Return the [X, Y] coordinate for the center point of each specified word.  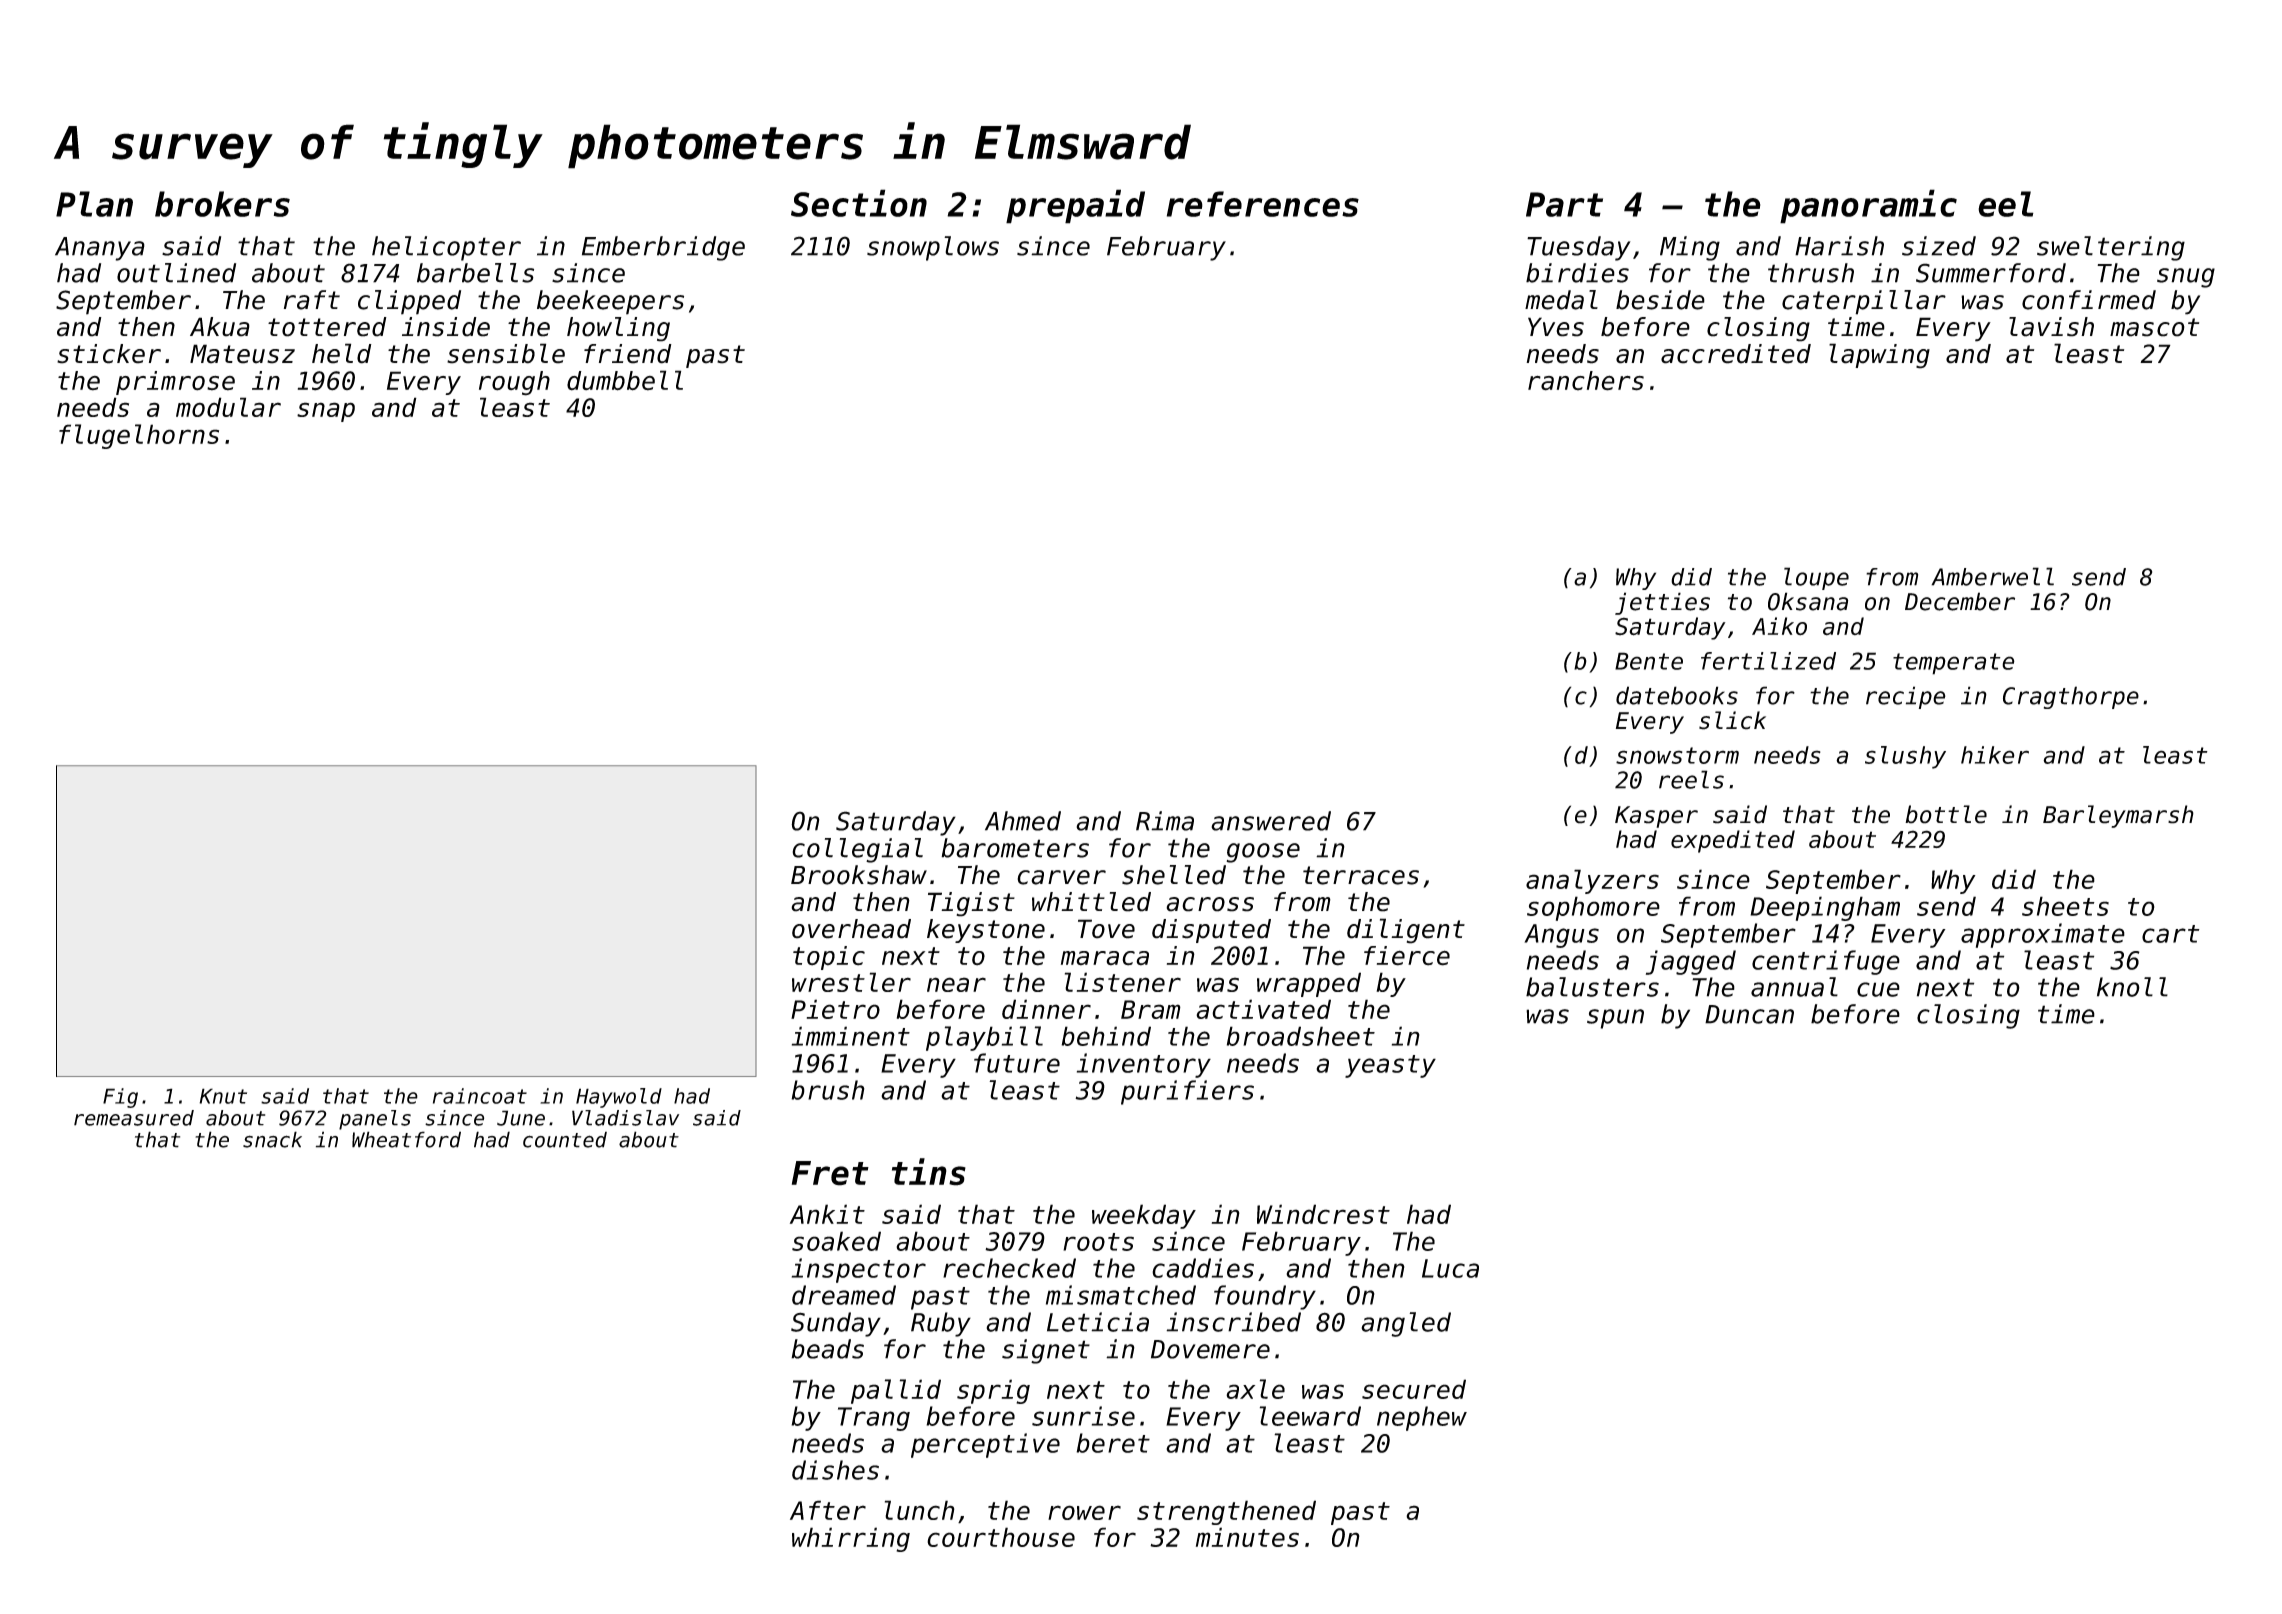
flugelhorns [139, 436]
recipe [1906, 697]
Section [859, 203]
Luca [1450, 1268]
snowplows [933, 248]
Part [1564, 204]
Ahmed [1023, 821]
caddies [1203, 1268]
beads [827, 1349]
